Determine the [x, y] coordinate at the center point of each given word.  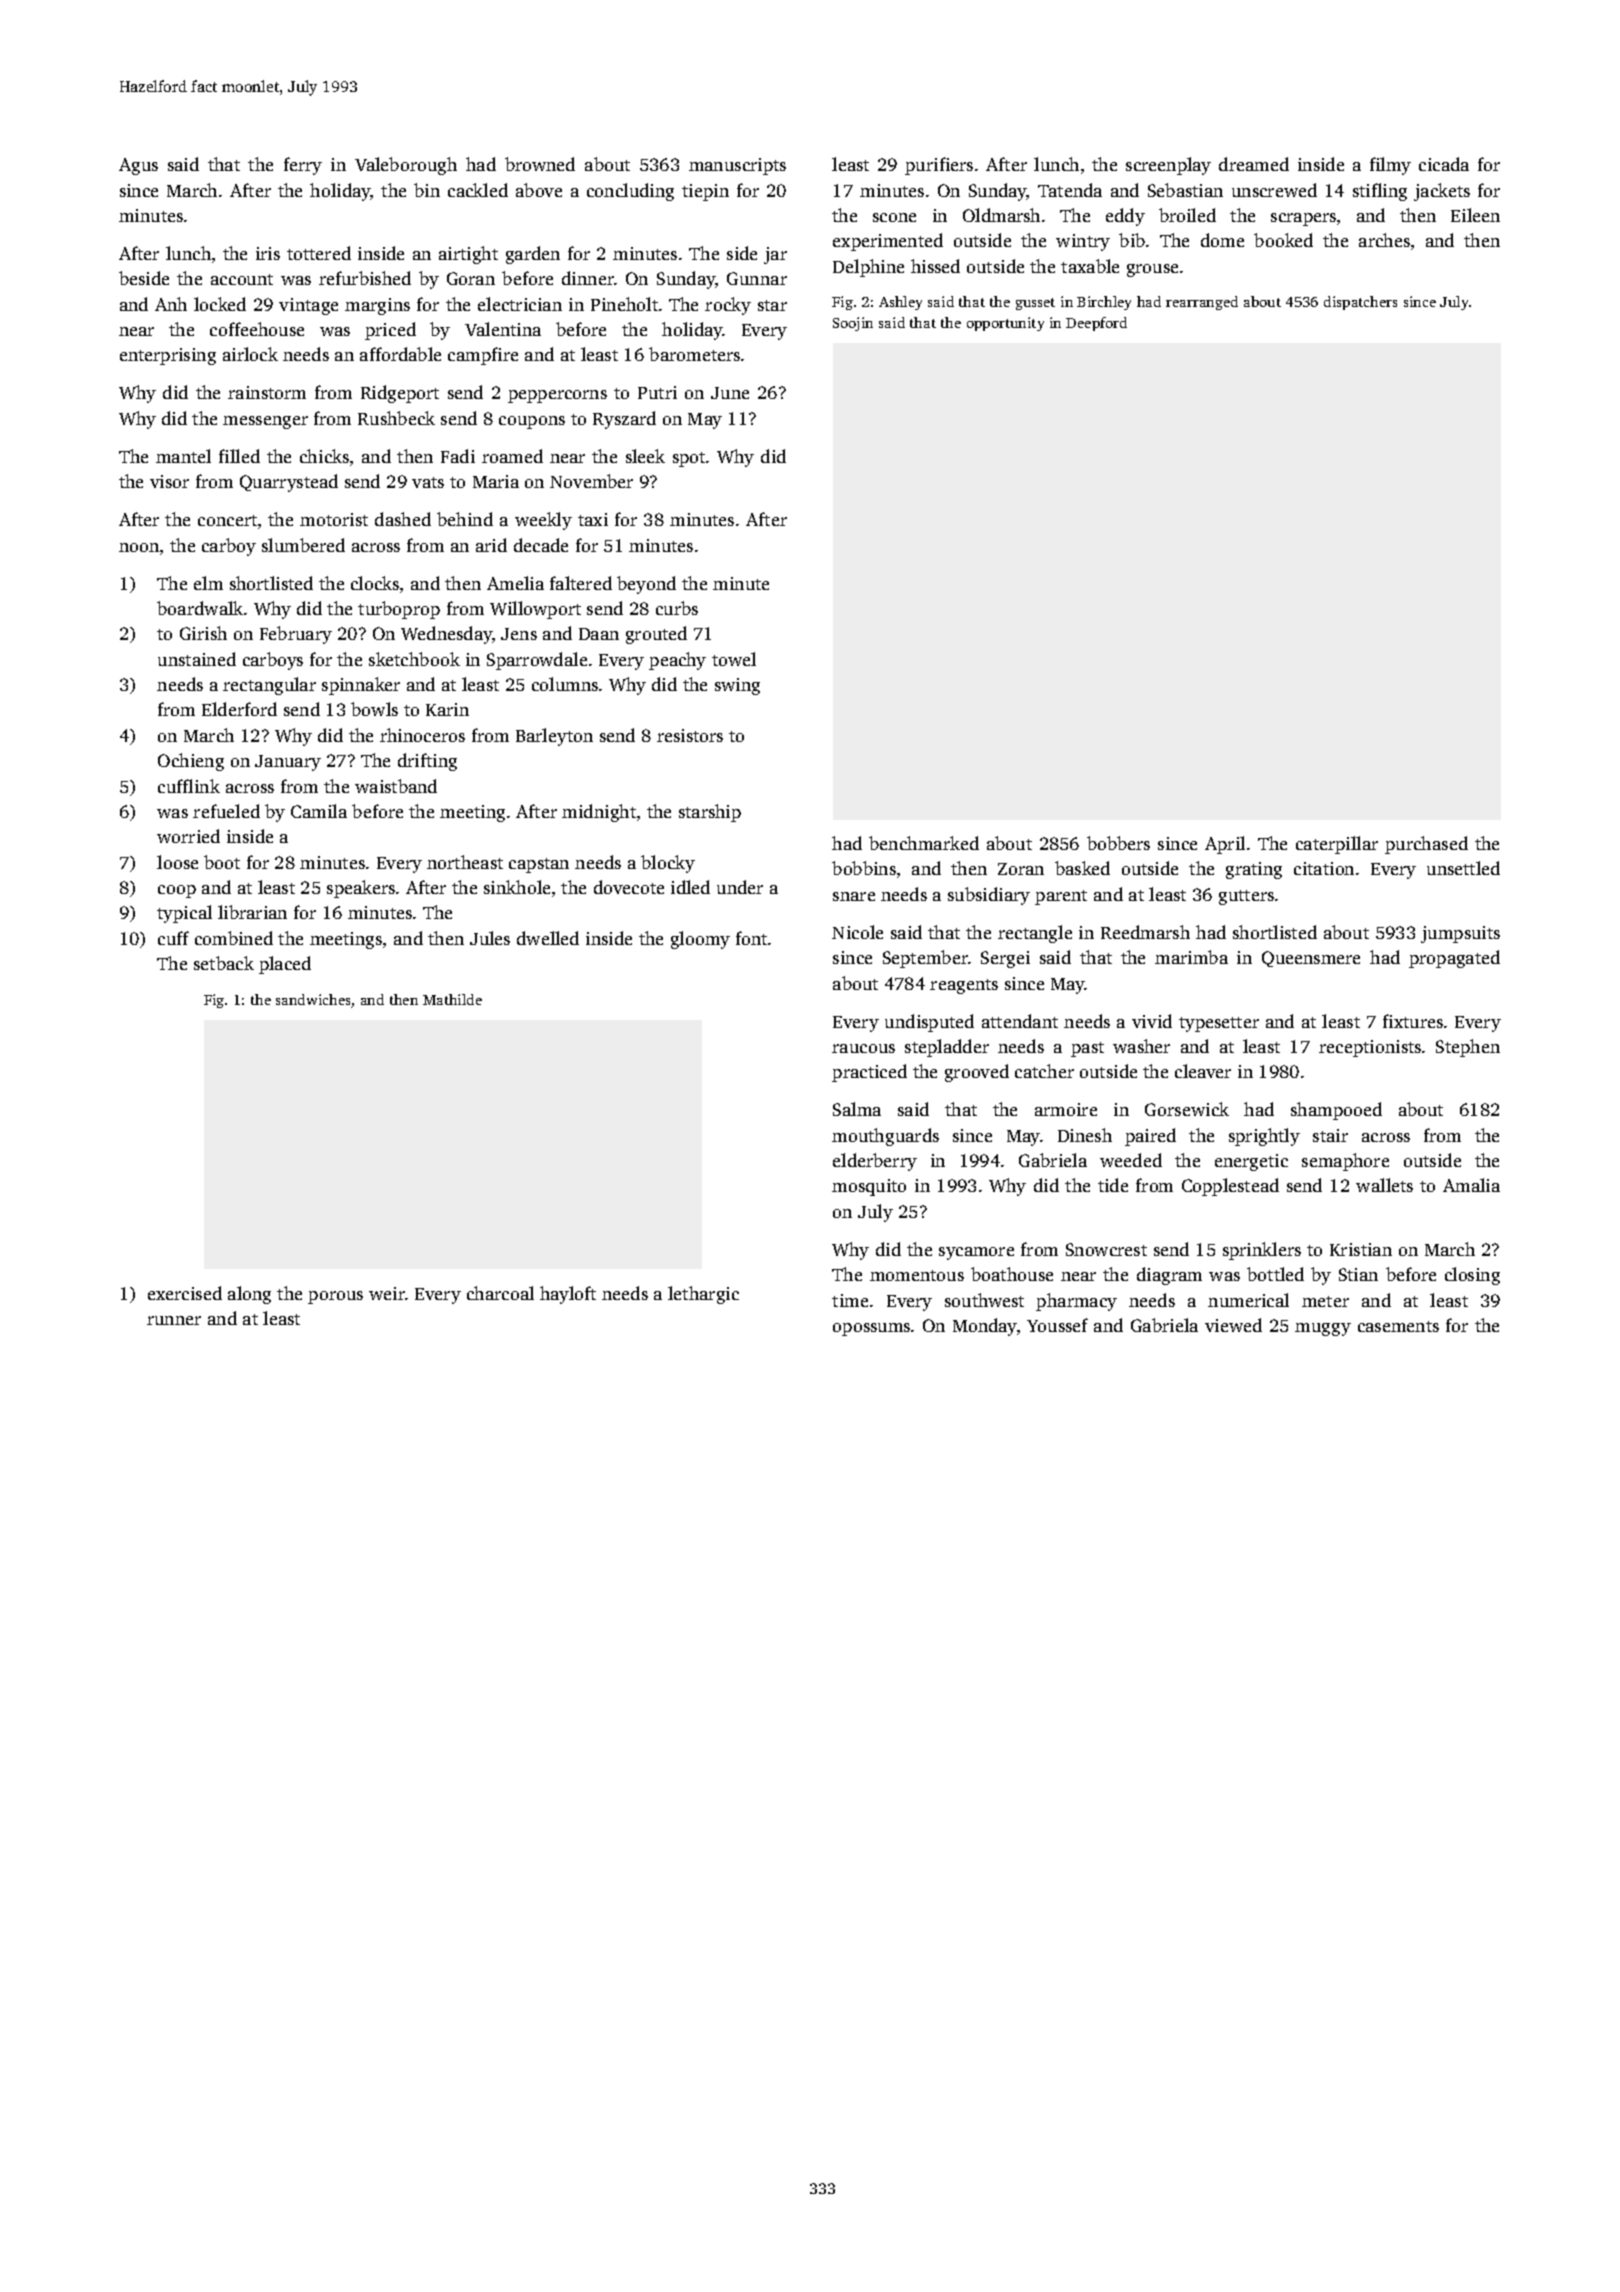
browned [540, 164]
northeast [465, 862]
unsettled [1463, 868]
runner [174, 1320]
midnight [599, 813]
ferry [303, 166]
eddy [1125, 217]
